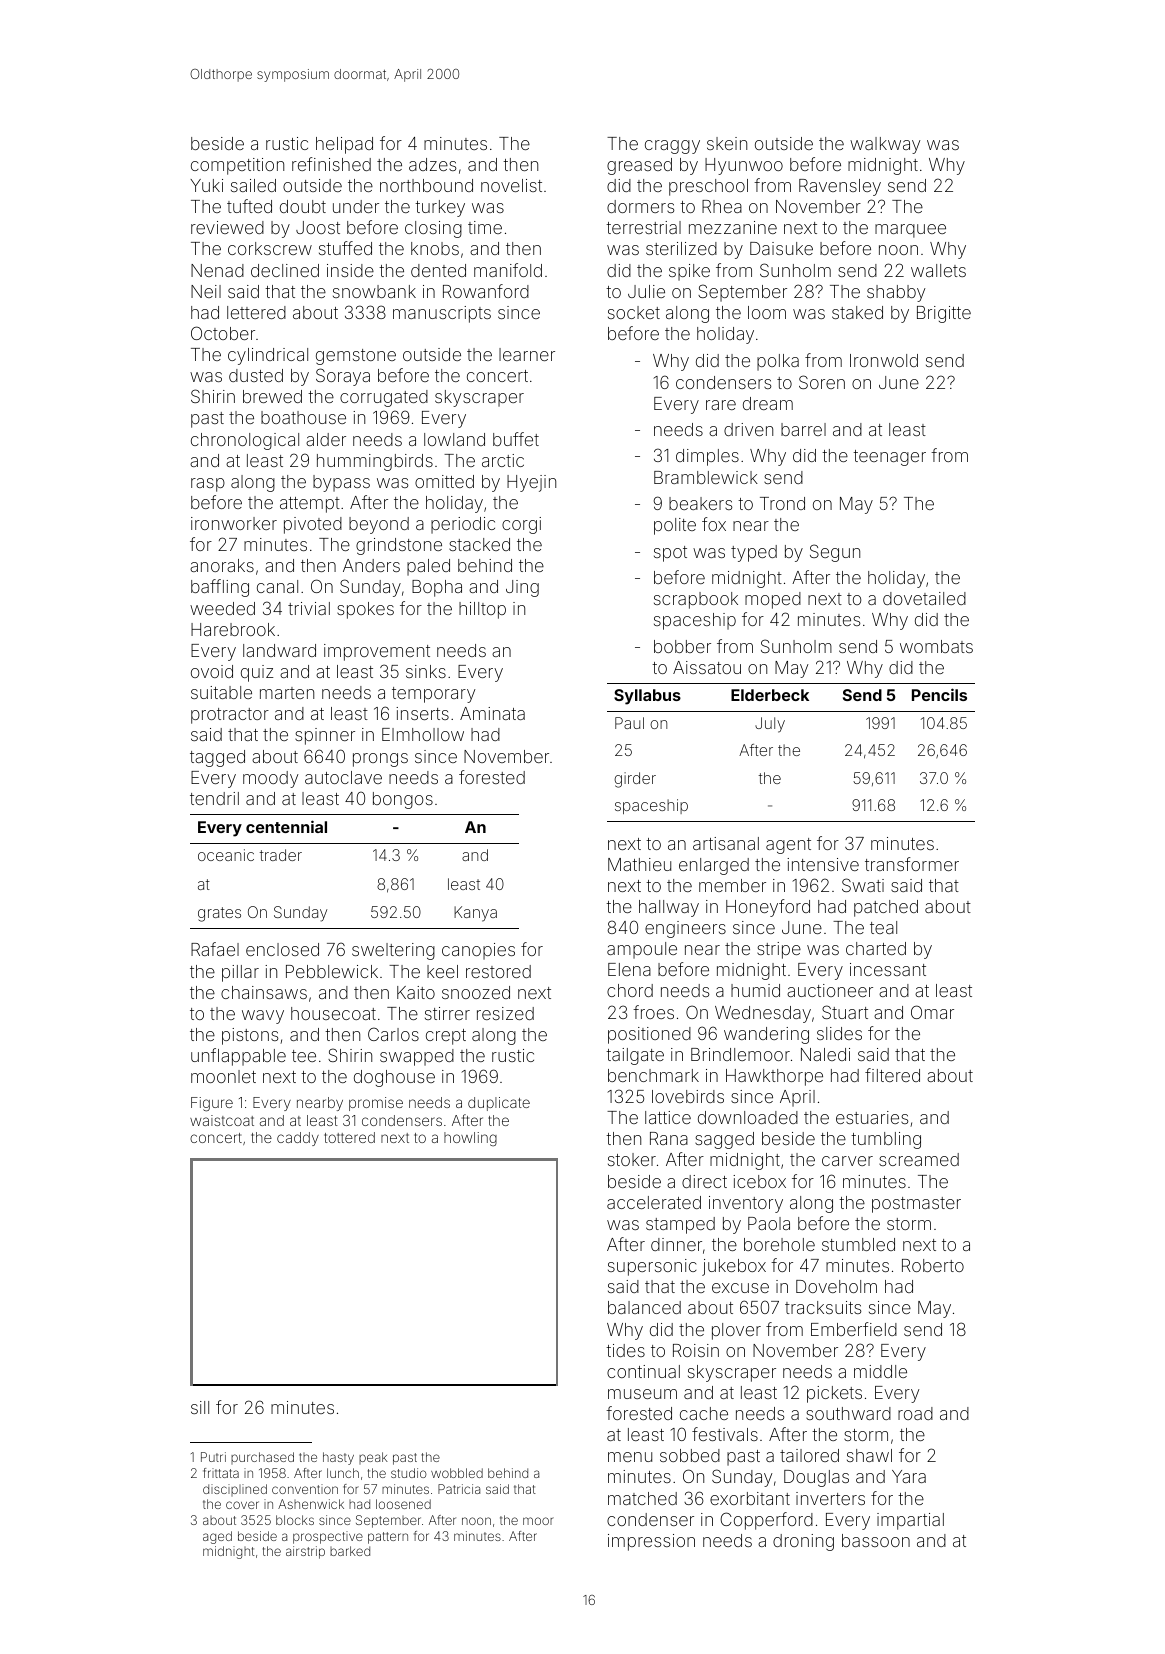  Describe the element at coordinates (511, 185) in the page. I see `novelist` at that location.
